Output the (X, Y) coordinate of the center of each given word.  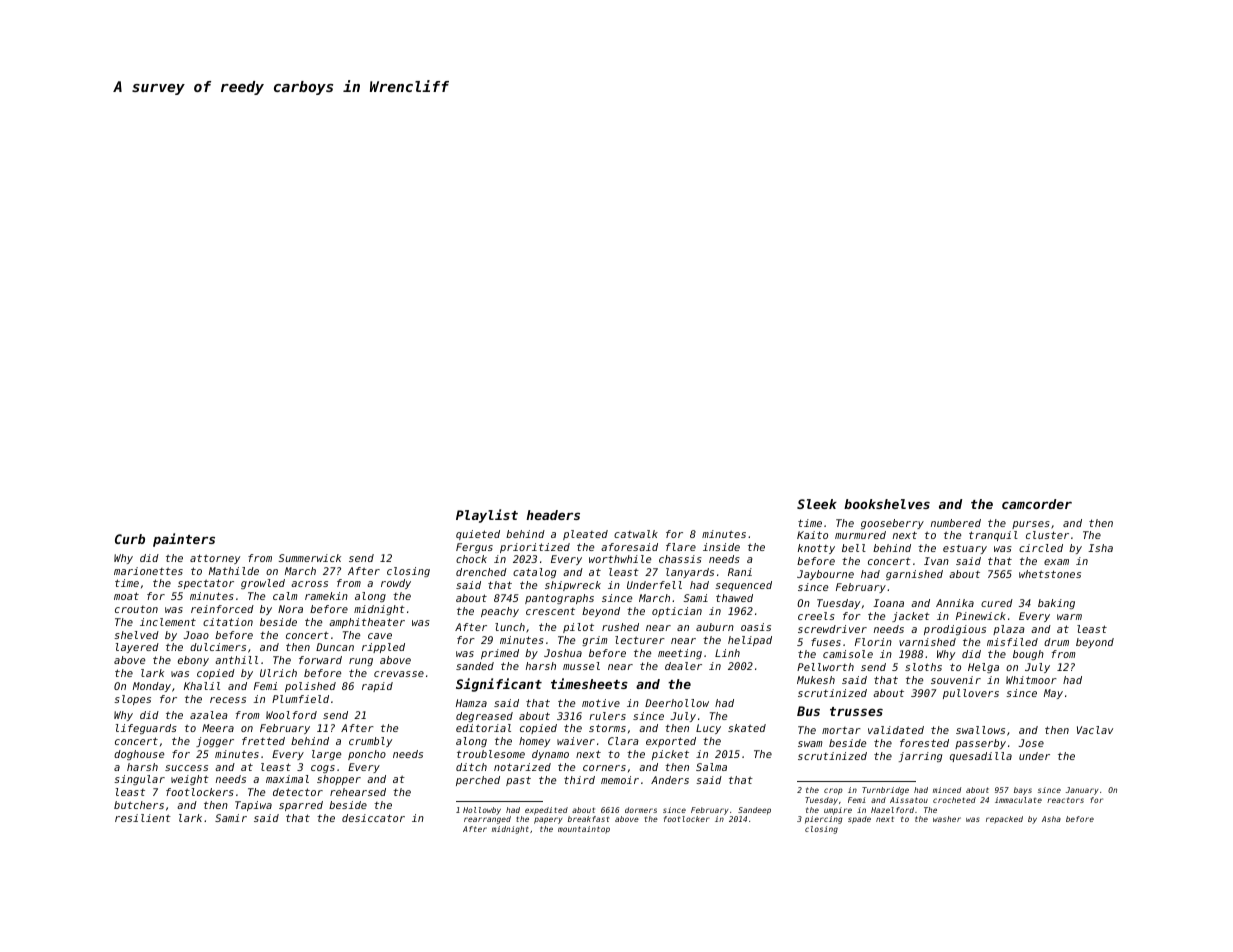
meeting (680, 654)
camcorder (1037, 504)
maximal (287, 779)
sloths (923, 667)
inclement (168, 622)
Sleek (817, 504)
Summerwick (310, 558)
